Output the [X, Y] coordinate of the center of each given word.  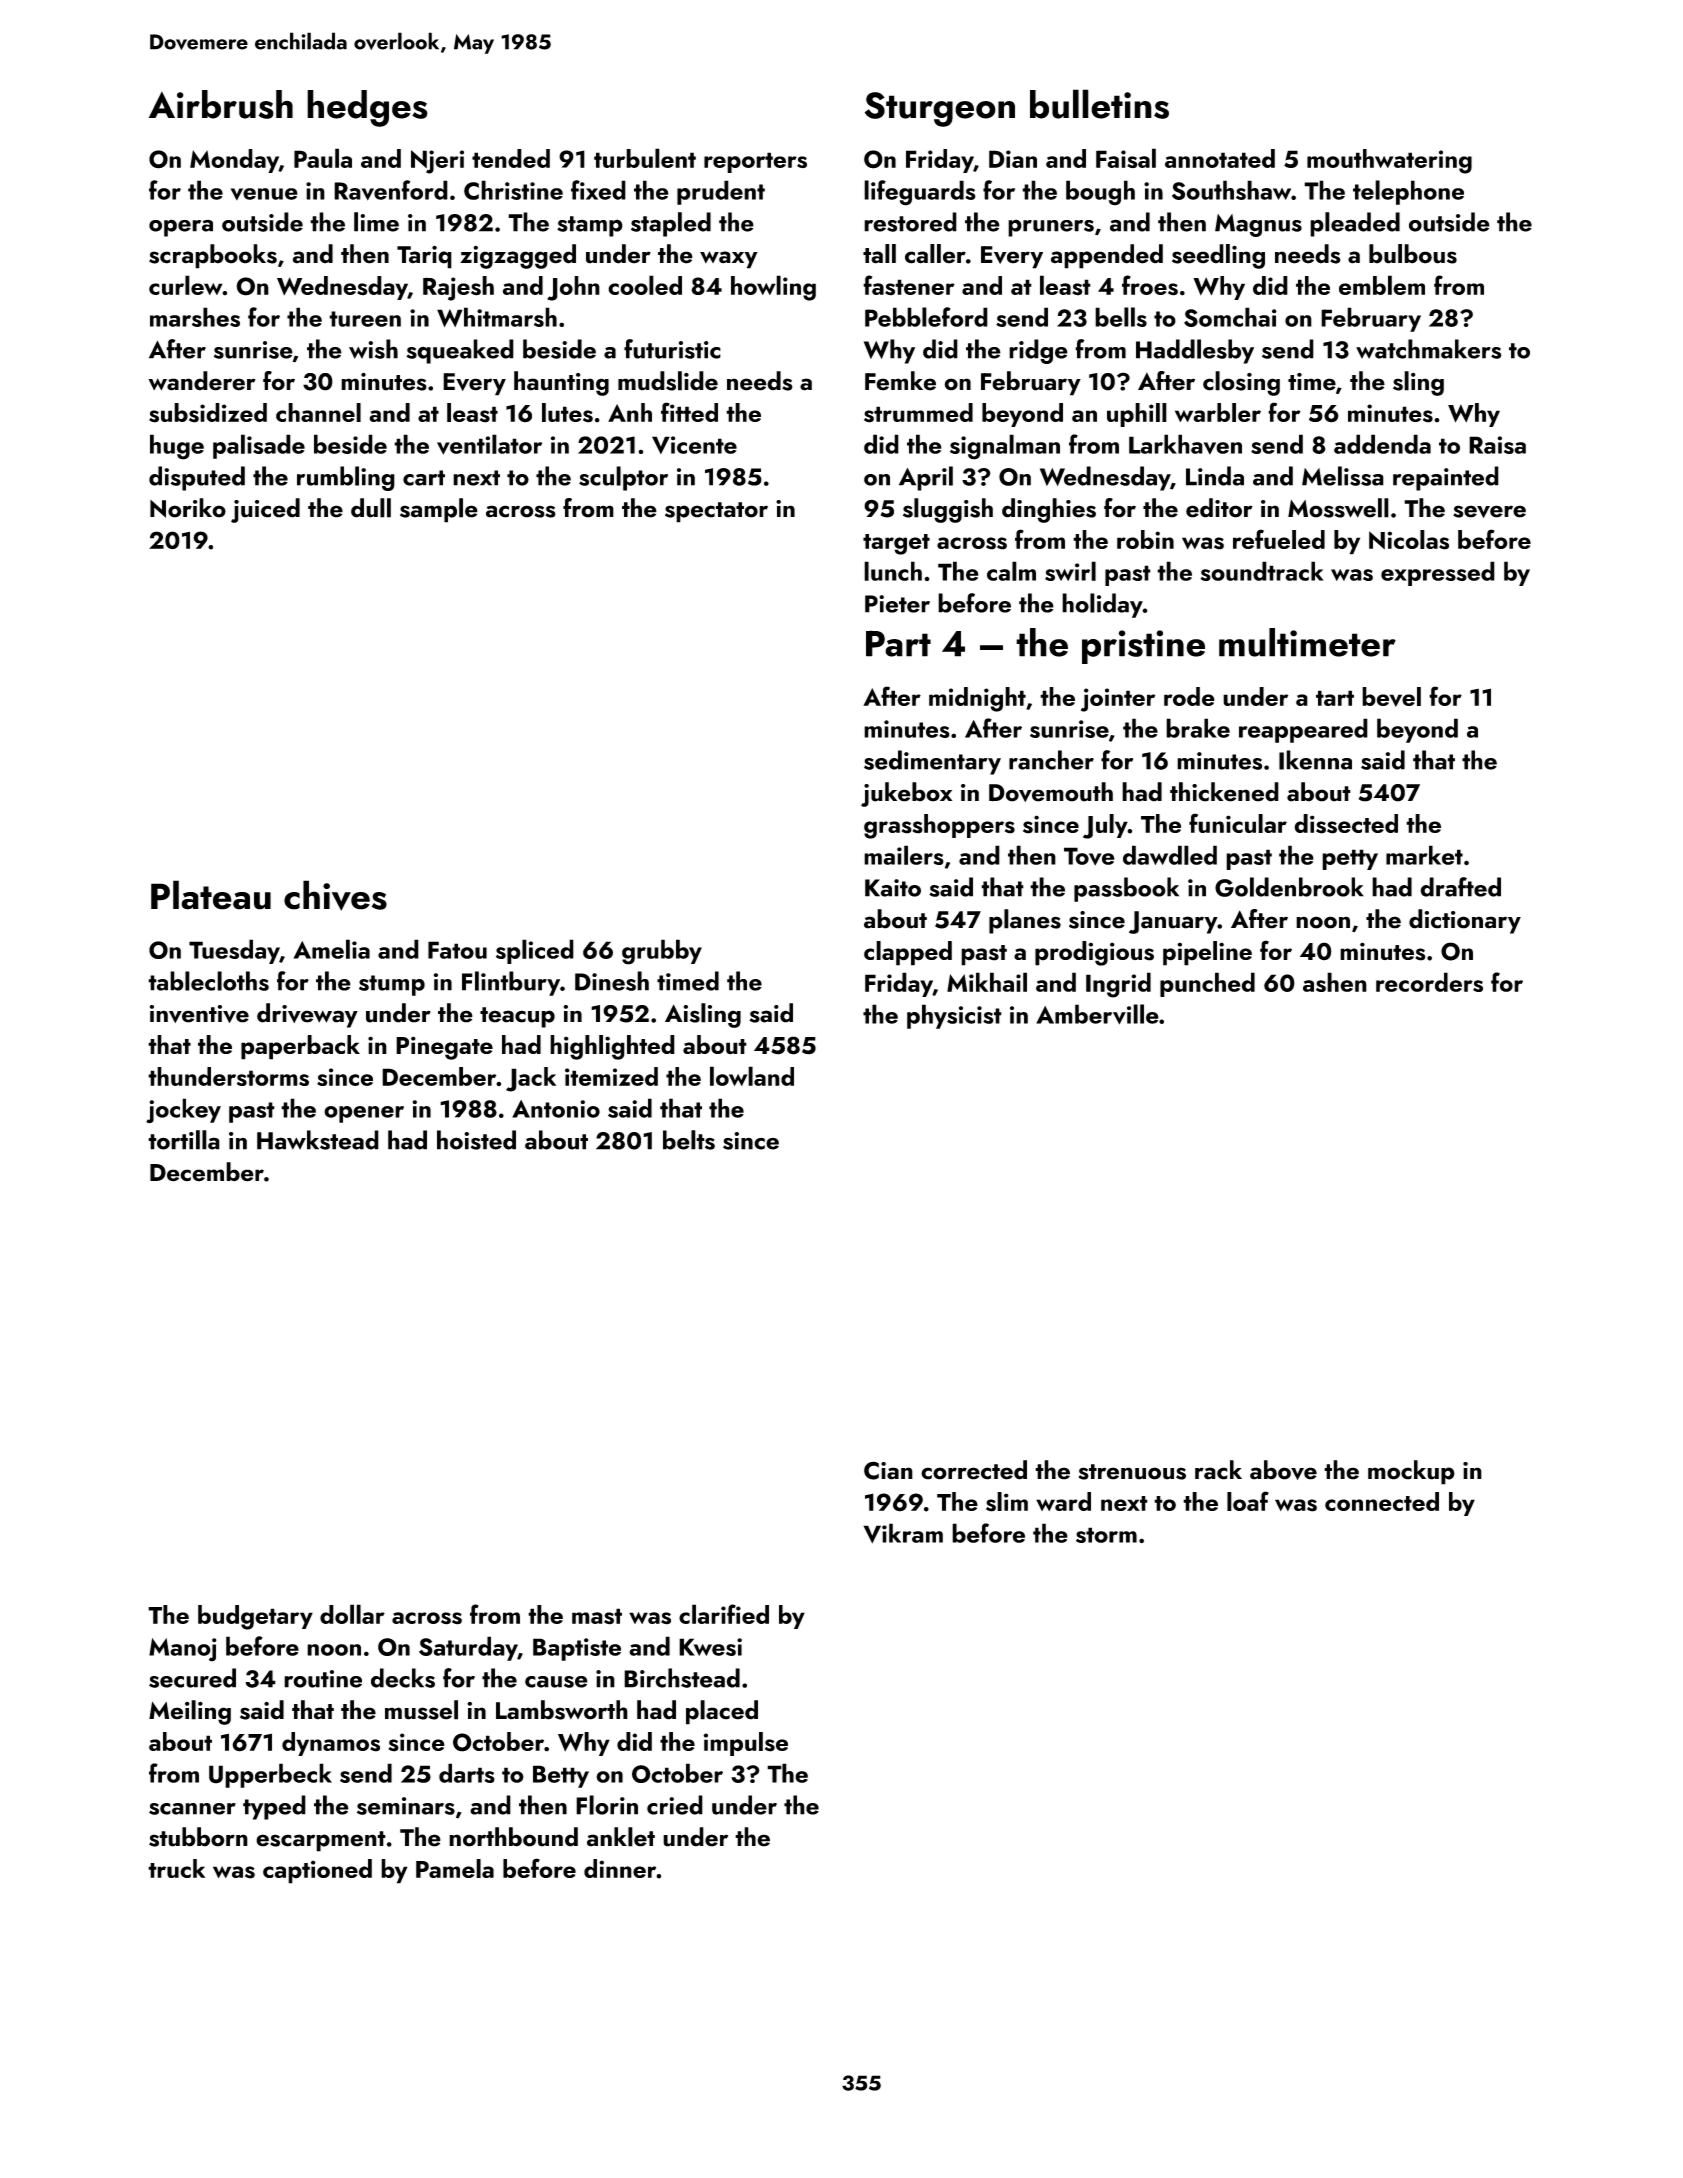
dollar [352, 1614]
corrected [974, 1470]
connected [1382, 1501]
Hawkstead [318, 1140]
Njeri [437, 162]
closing [1241, 383]
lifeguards [920, 193]
